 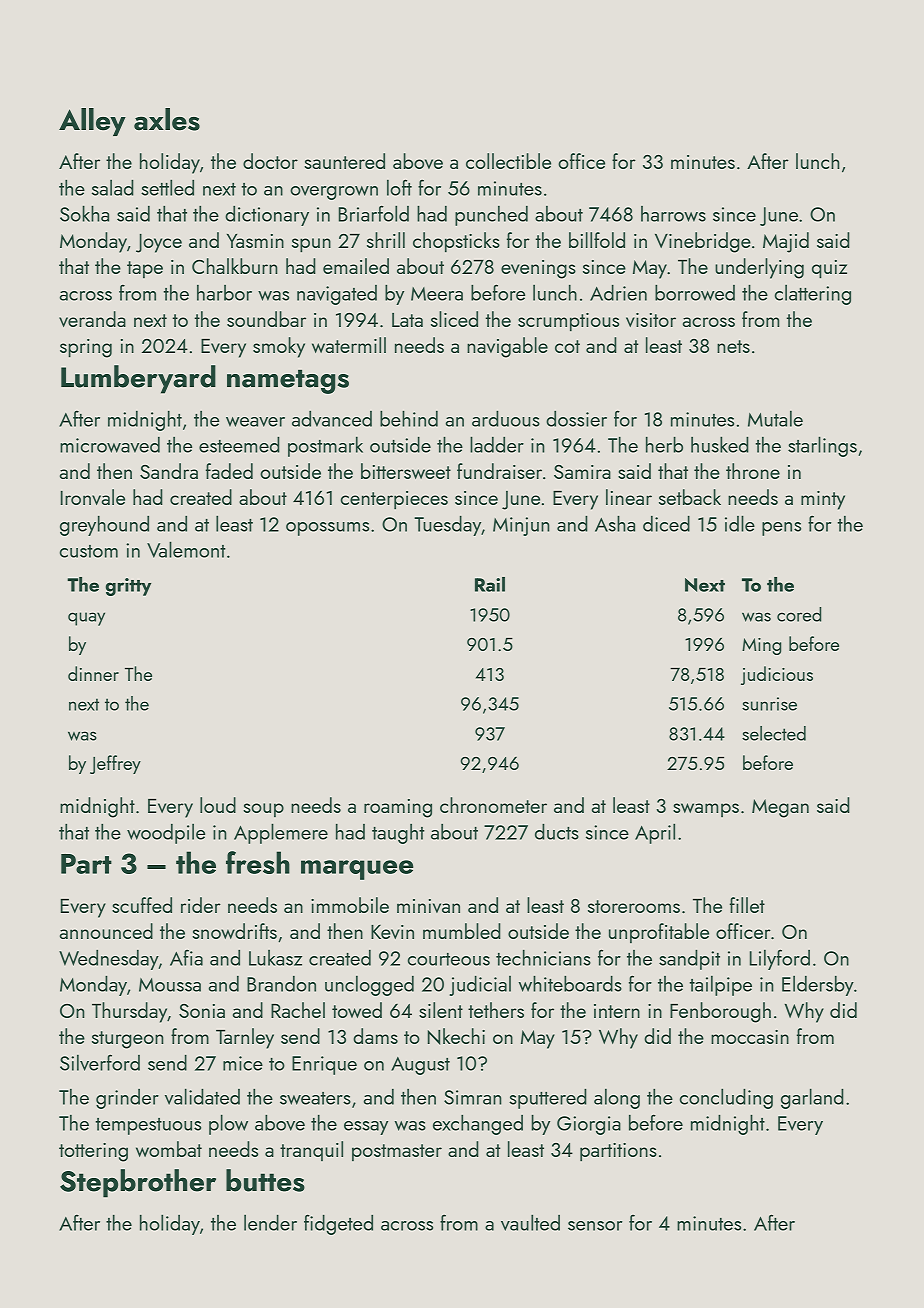 I want to click on technicians, so click(x=543, y=958).
